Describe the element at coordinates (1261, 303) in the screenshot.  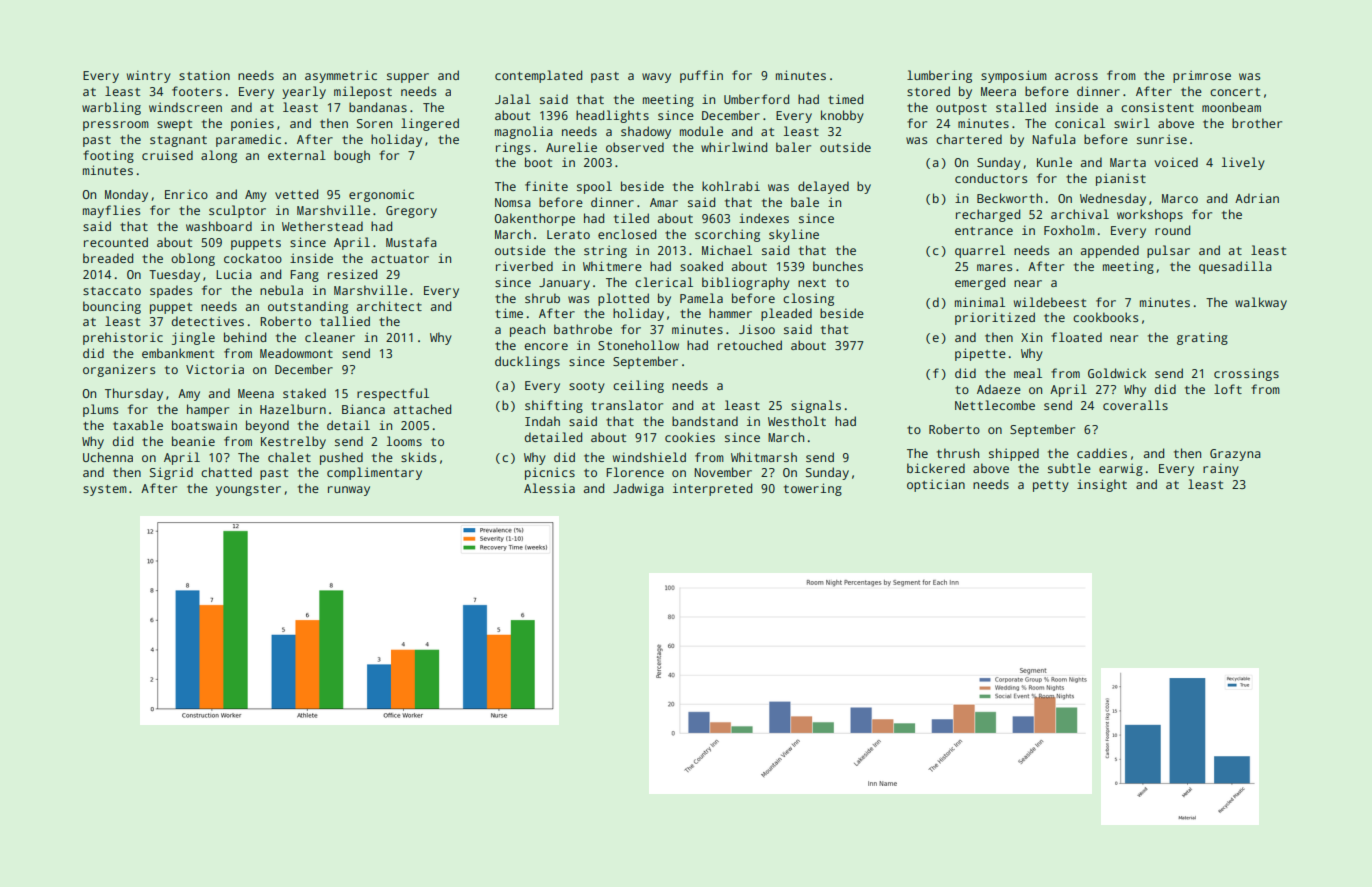
I see `walkway` at that location.
